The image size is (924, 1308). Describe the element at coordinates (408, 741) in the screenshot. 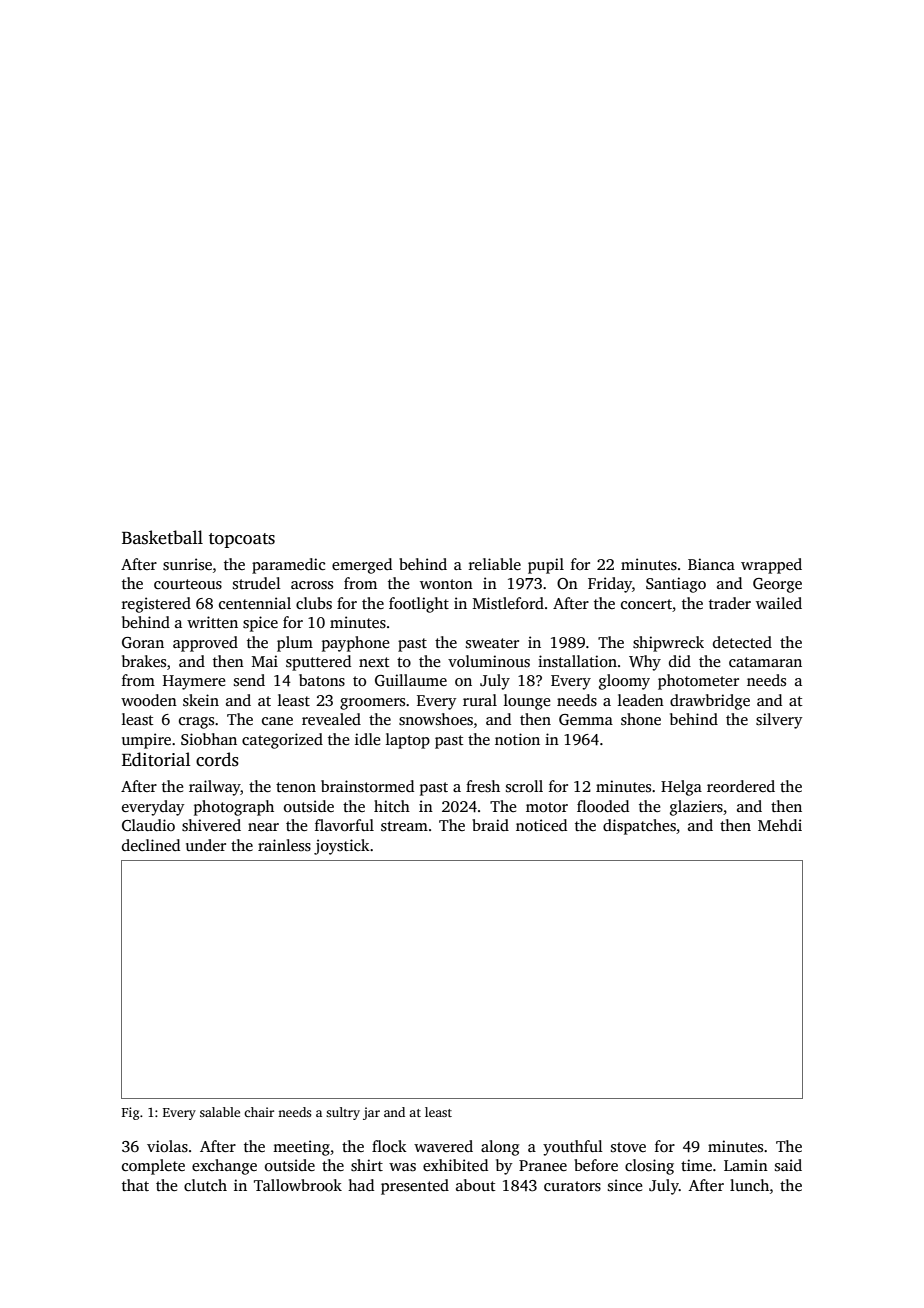

I see `laptop` at that location.
